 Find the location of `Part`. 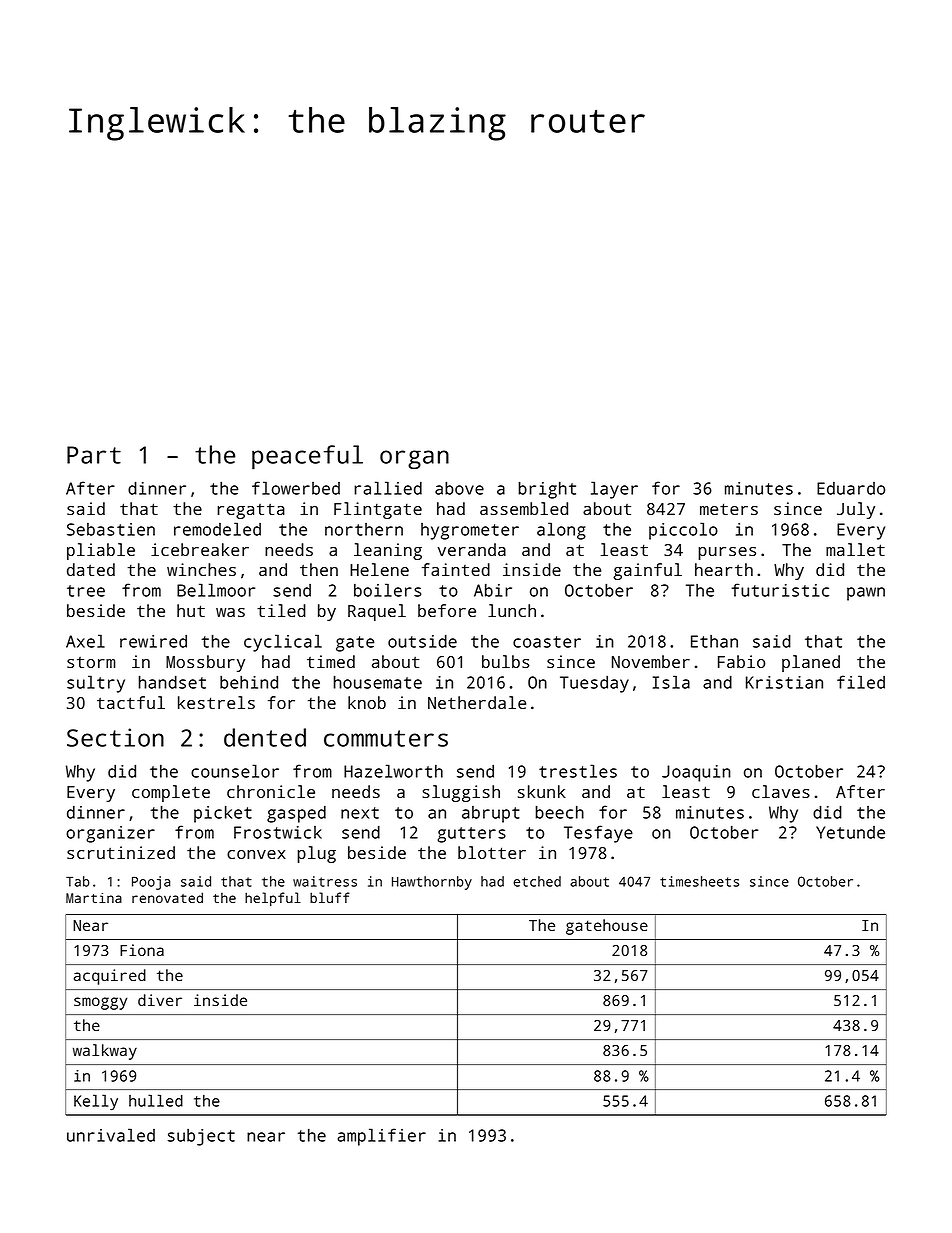

Part is located at coordinates (94, 455).
